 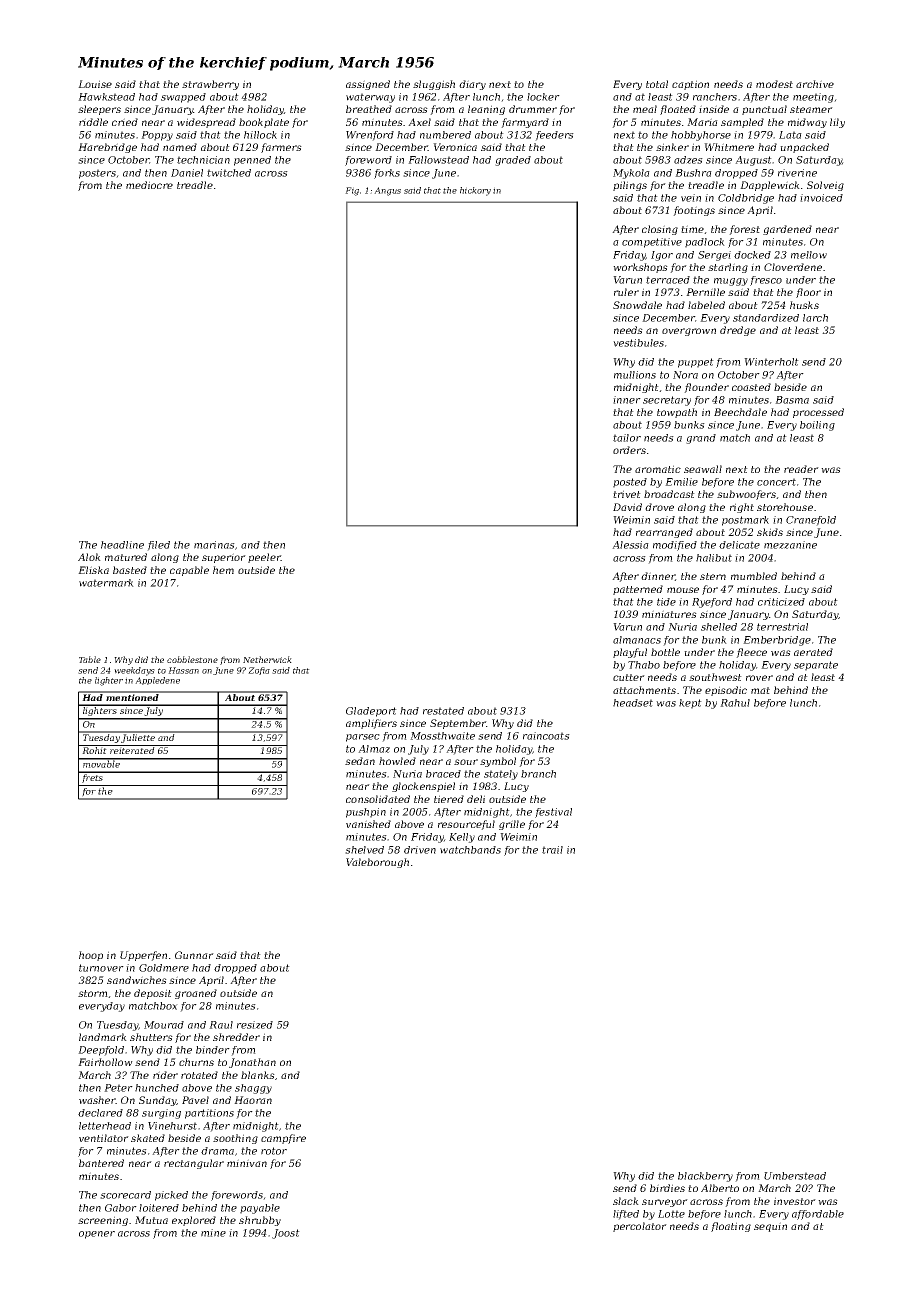 I want to click on watchbands, so click(x=470, y=850).
